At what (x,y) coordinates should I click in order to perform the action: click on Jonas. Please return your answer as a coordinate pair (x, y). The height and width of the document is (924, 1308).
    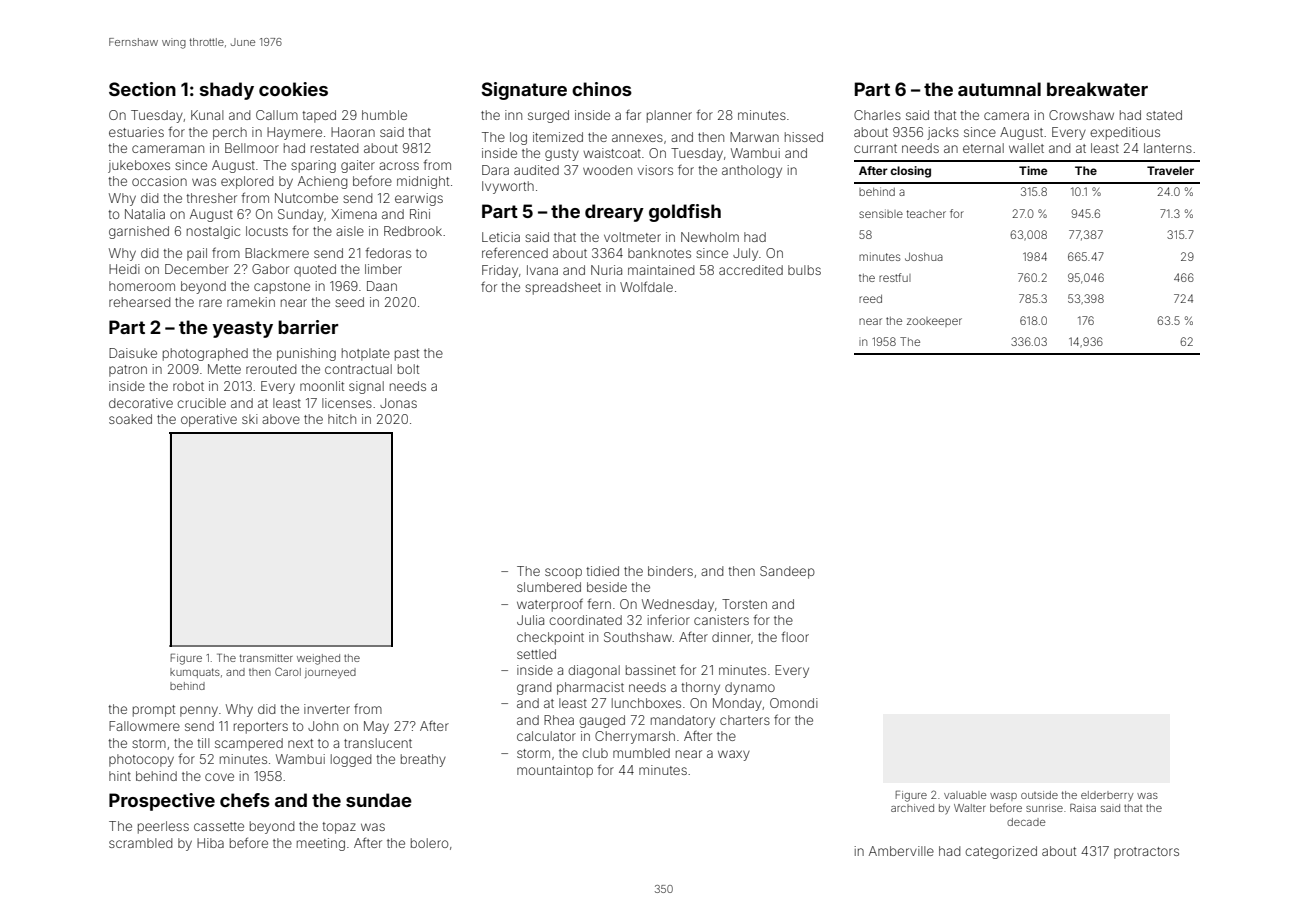
    Looking at the image, I should click on (398, 403).
